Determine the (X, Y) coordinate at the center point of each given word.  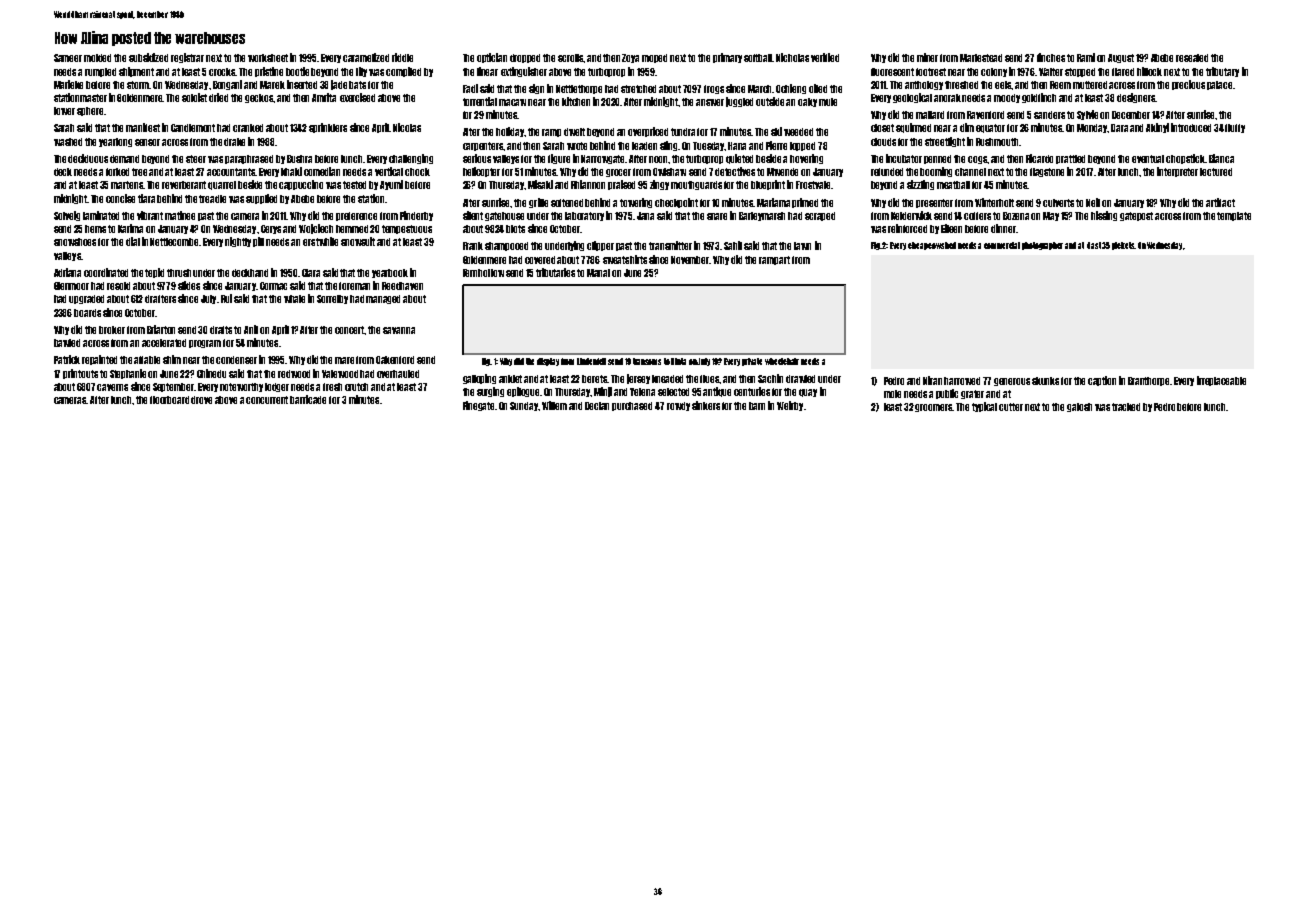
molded (97, 58)
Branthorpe (1148, 381)
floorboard (169, 400)
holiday (510, 132)
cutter (1011, 407)
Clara (311, 273)
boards (87, 313)
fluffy (1235, 128)
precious (1188, 85)
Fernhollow (483, 273)
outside (770, 101)
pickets (1123, 246)
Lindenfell (591, 361)
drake (234, 142)
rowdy (678, 406)
